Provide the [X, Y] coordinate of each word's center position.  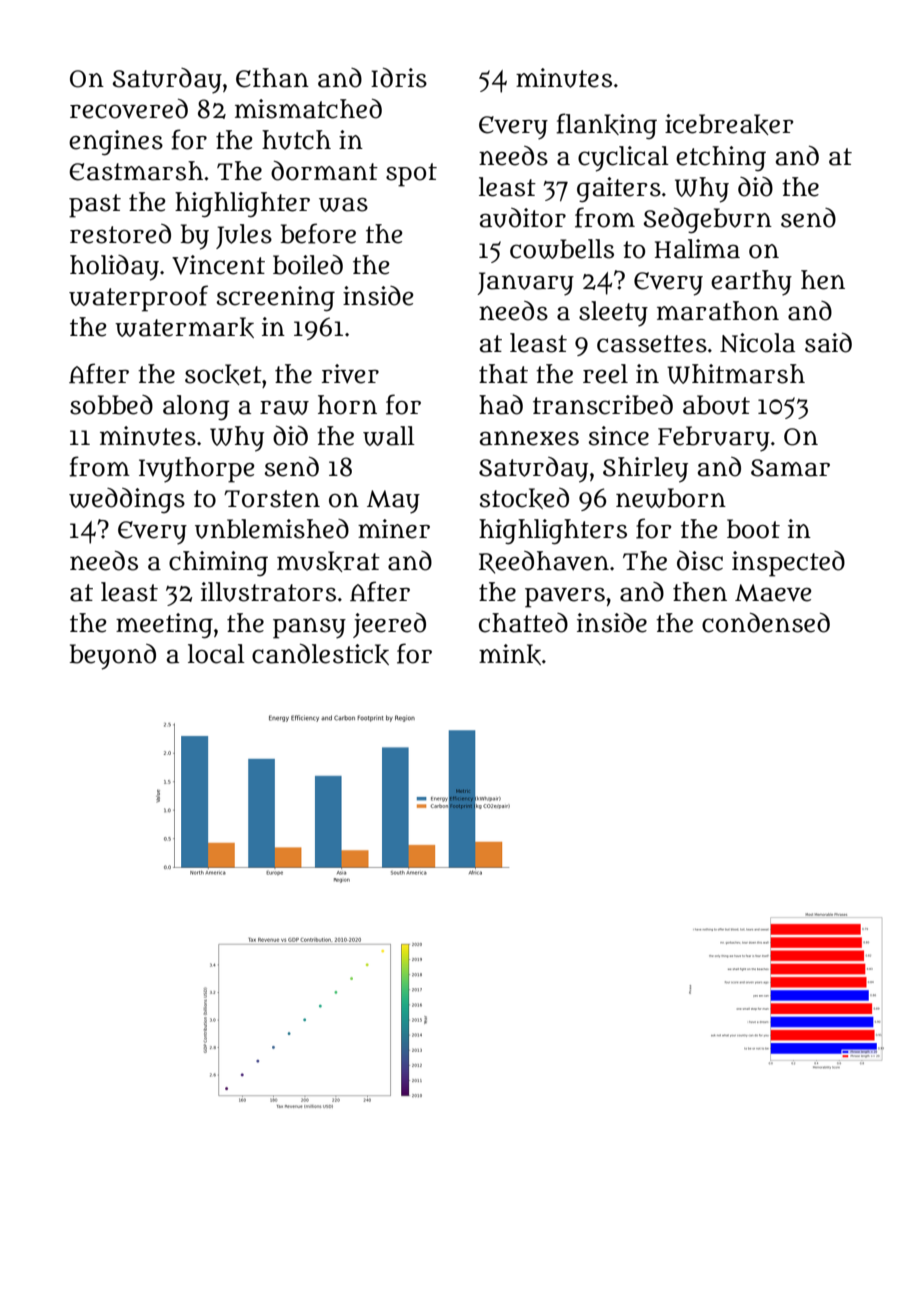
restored [120, 234]
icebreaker [729, 124]
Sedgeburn [708, 221]
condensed [766, 623]
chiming [218, 563]
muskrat [328, 561]
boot [753, 529]
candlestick [320, 654]
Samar [790, 468]
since [619, 436]
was [343, 205]
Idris [399, 78]
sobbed [111, 405]
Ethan [272, 78]
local [216, 654]
